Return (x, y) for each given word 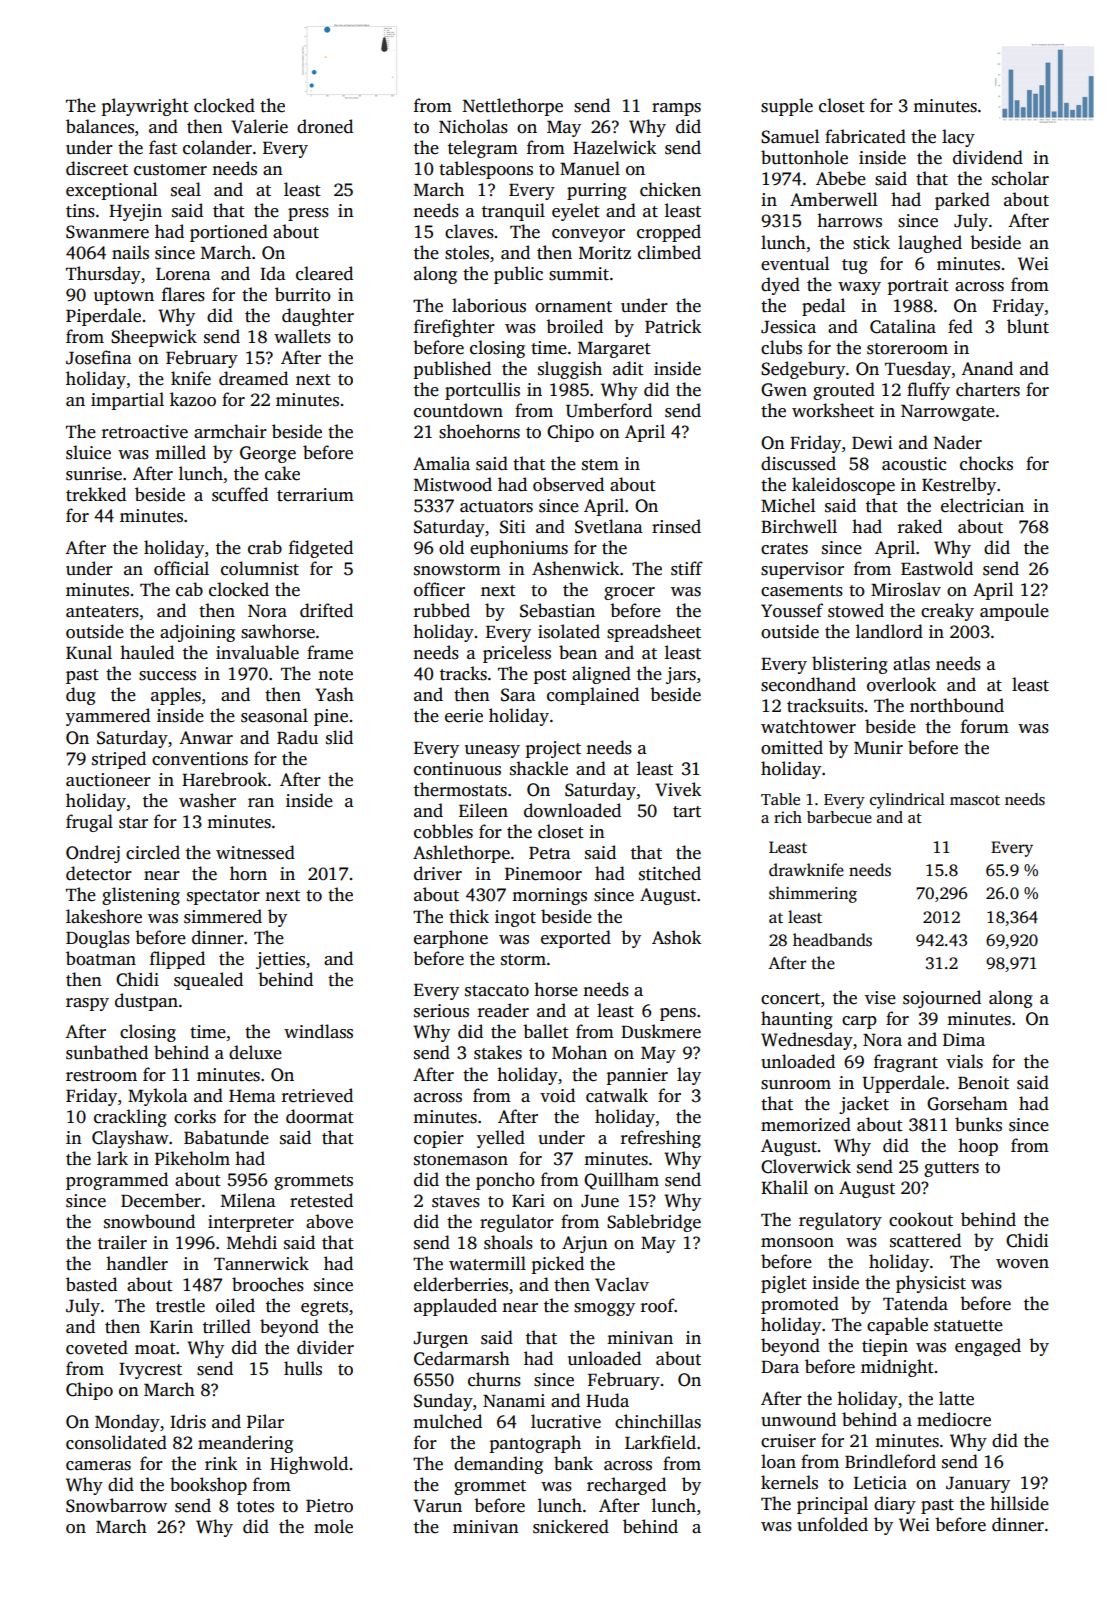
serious (441, 1011)
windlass (318, 1031)
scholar (1020, 178)
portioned (229, 233)
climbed (669, 252)
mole (333, 1526)
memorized (806, 1124)
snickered (571, 1526)
